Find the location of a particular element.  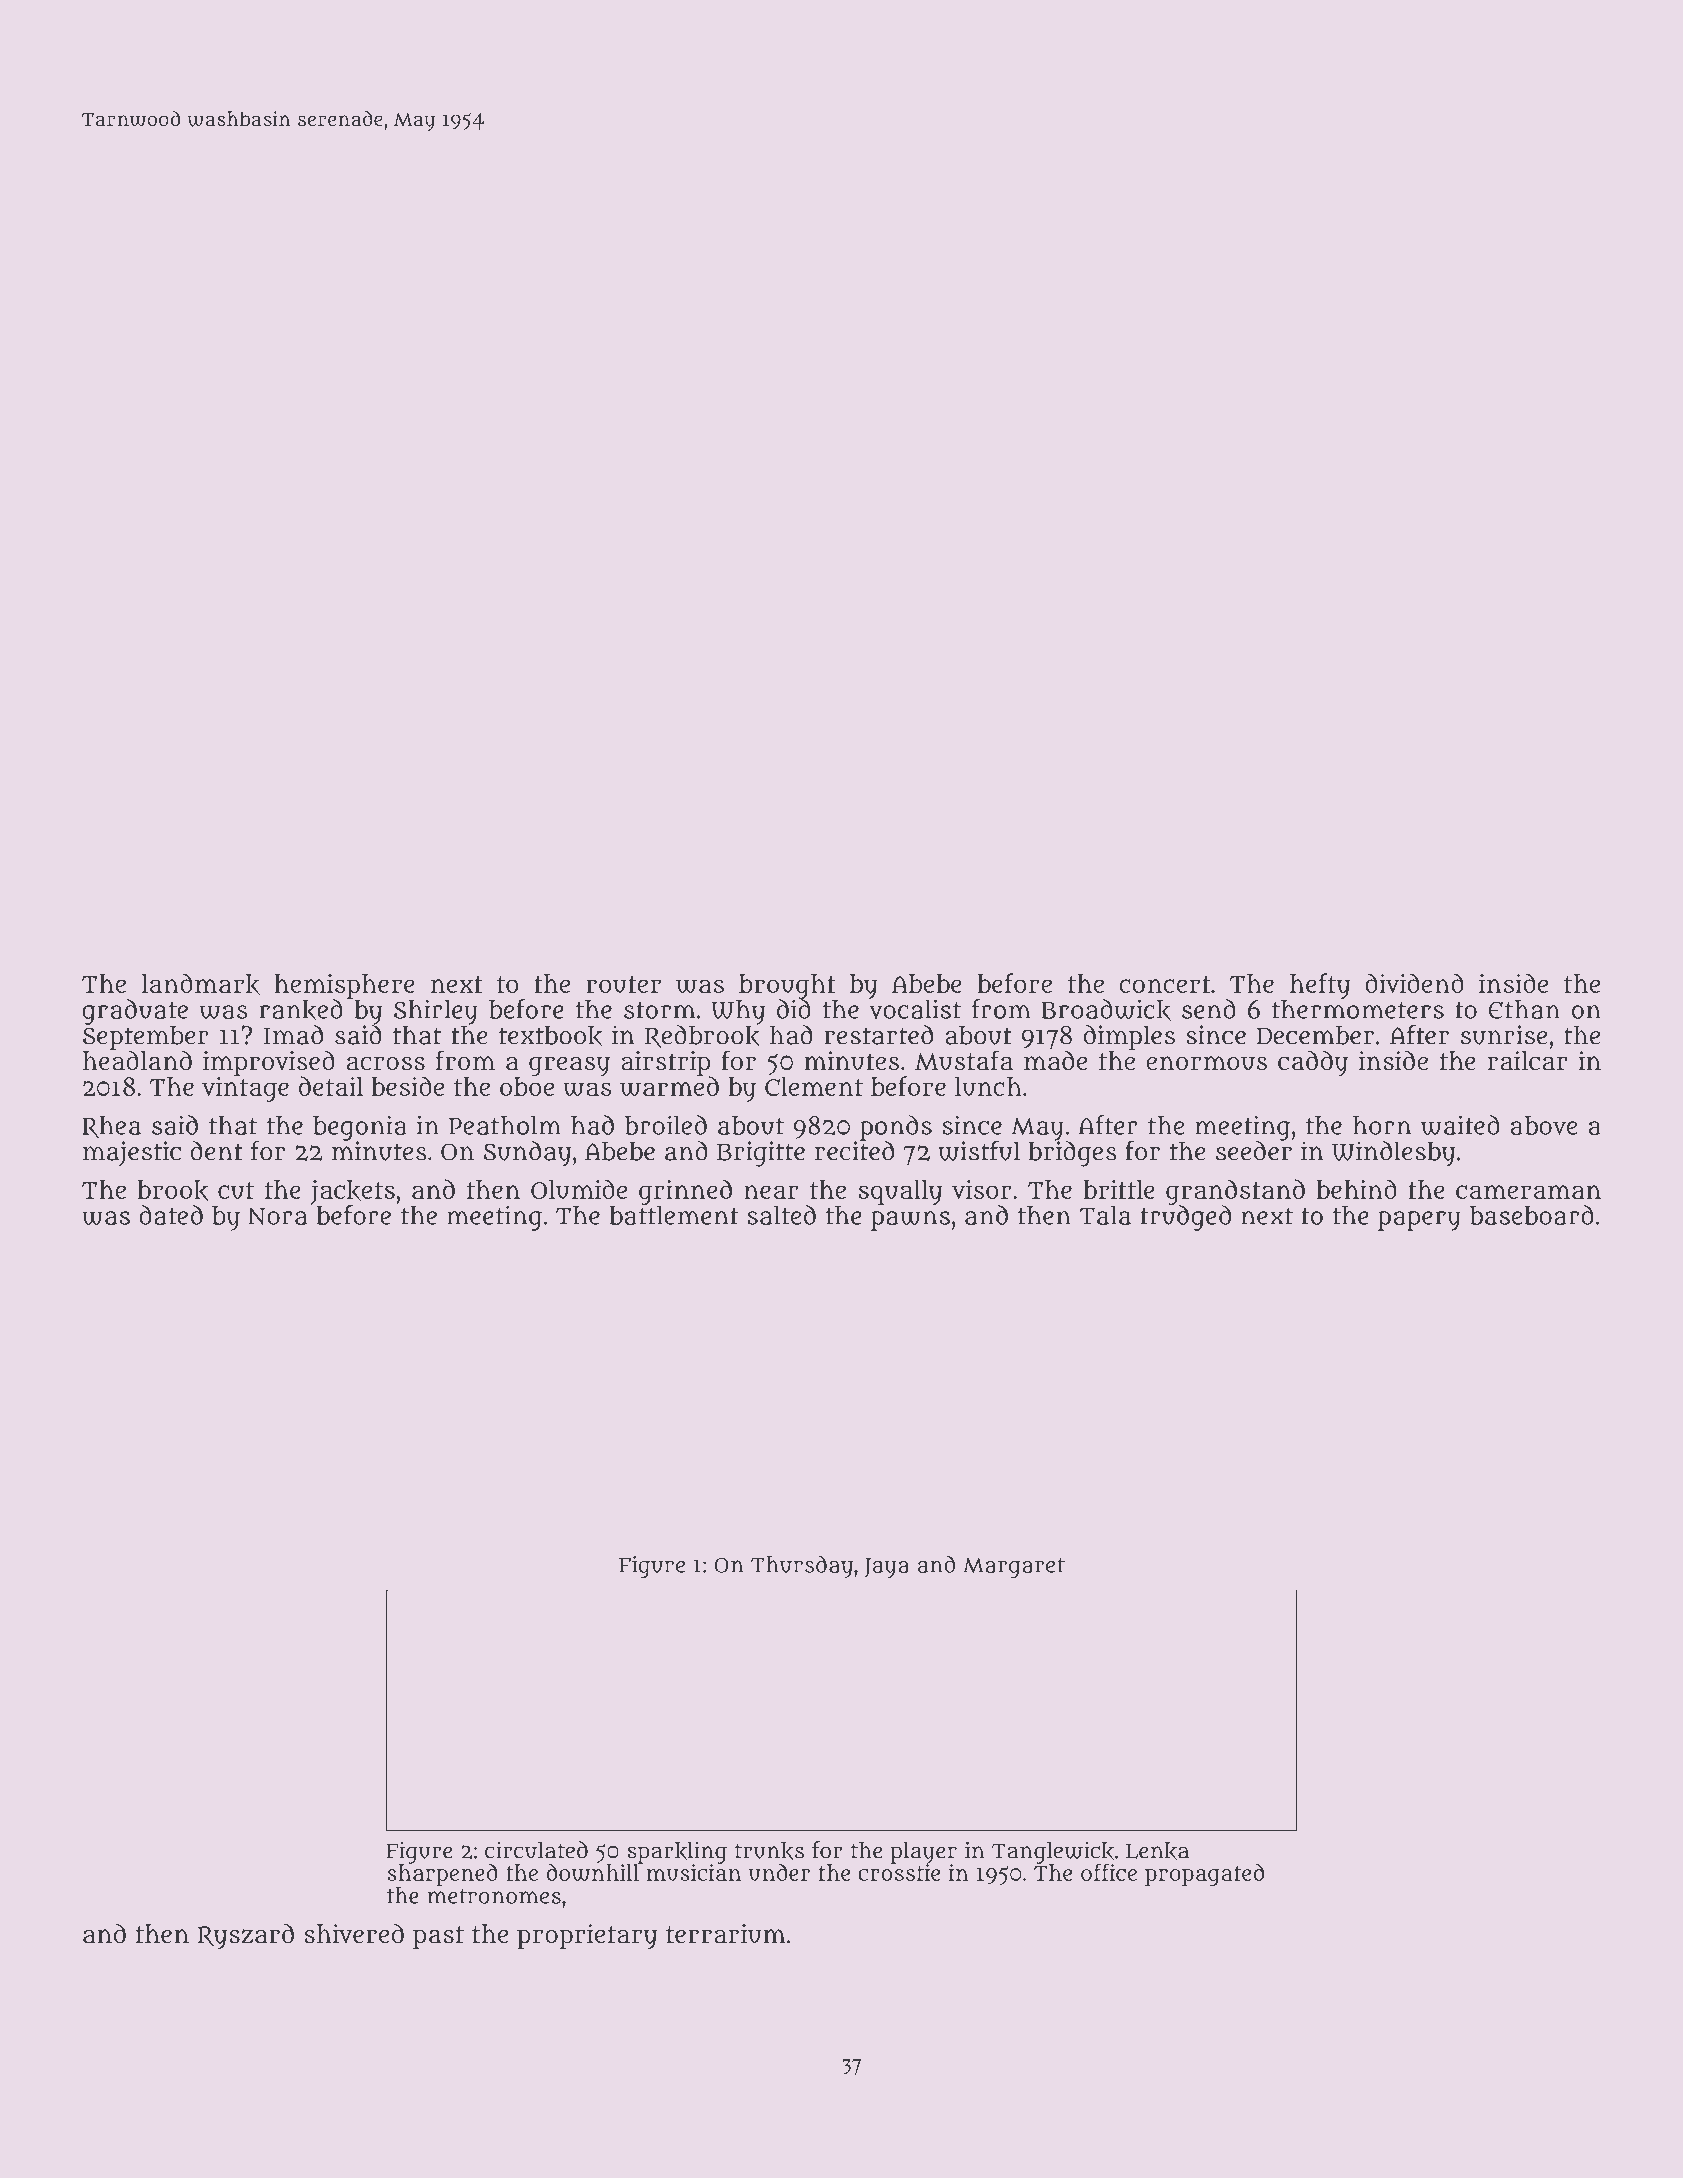

Ethan is located at coordinates (1524, 1009).
